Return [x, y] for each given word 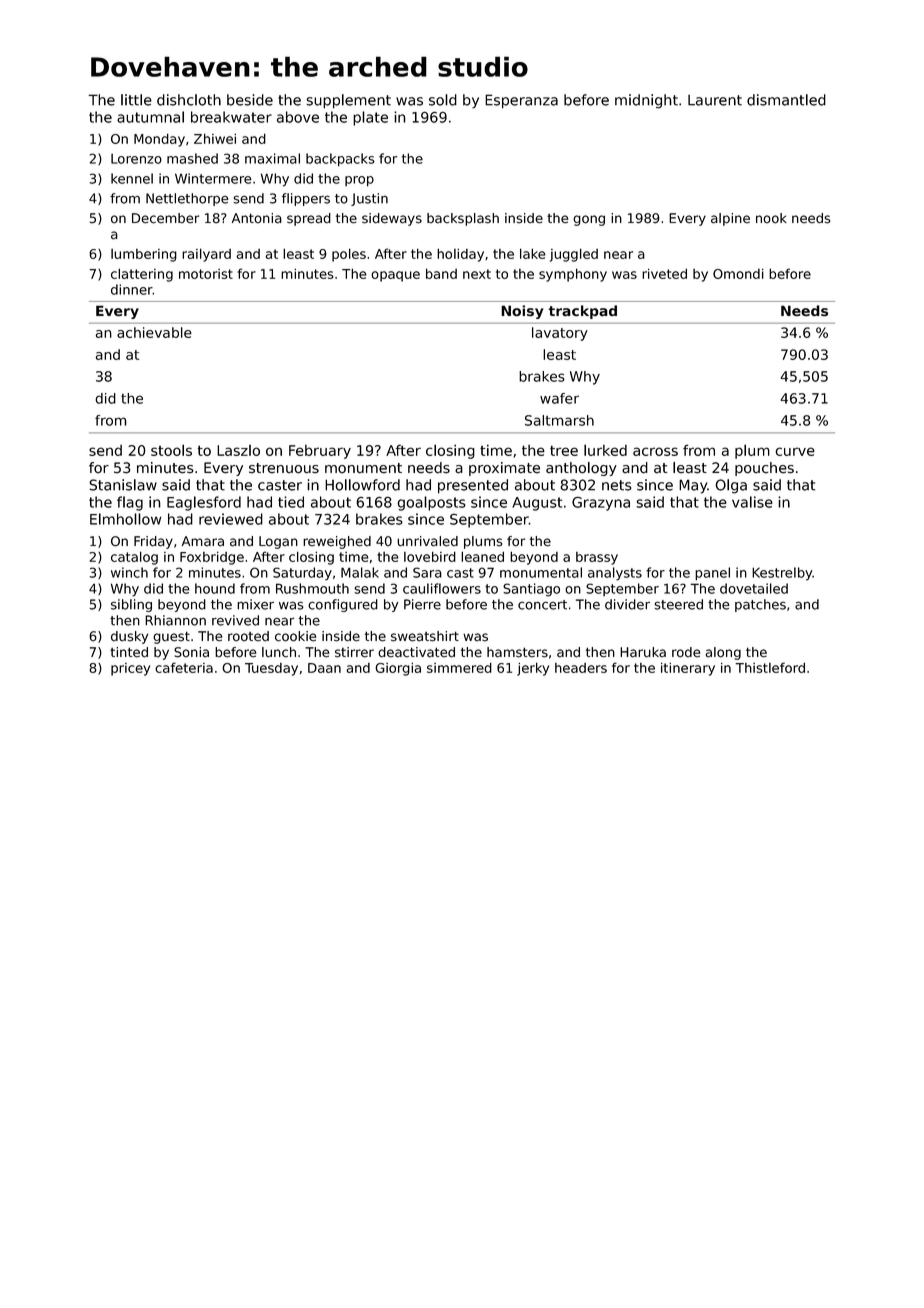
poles [349, 255]
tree [564, 450]
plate [370, 118]
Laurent [715, 100]
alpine [730, 219]
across [655, 451]
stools [171, 450]
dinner [132, 289]
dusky [129, 637]
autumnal [150, 117]
